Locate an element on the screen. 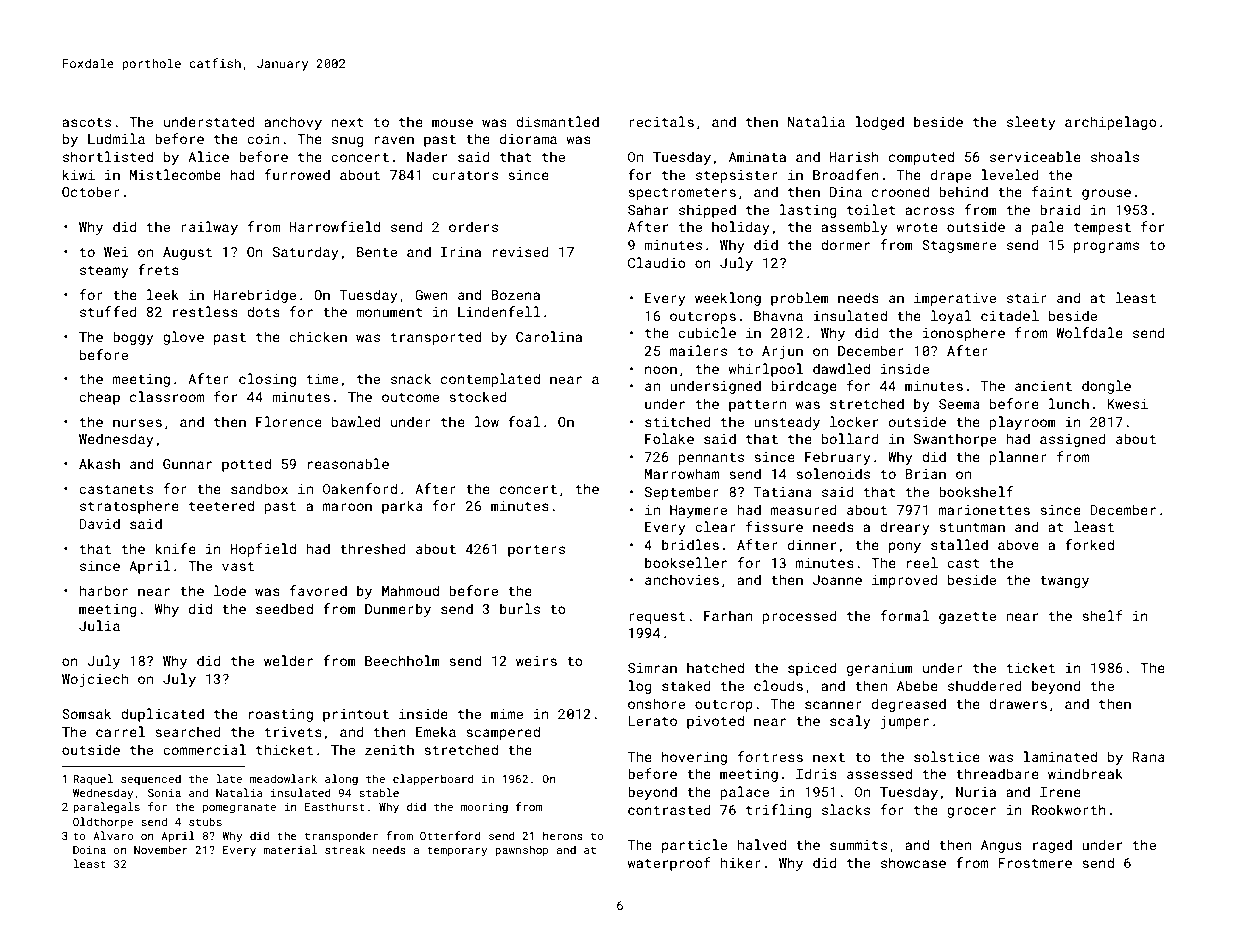 Image resolution: width=1233 pixels, height=952 pixels. ascots is located at coordinates (86, 122).
